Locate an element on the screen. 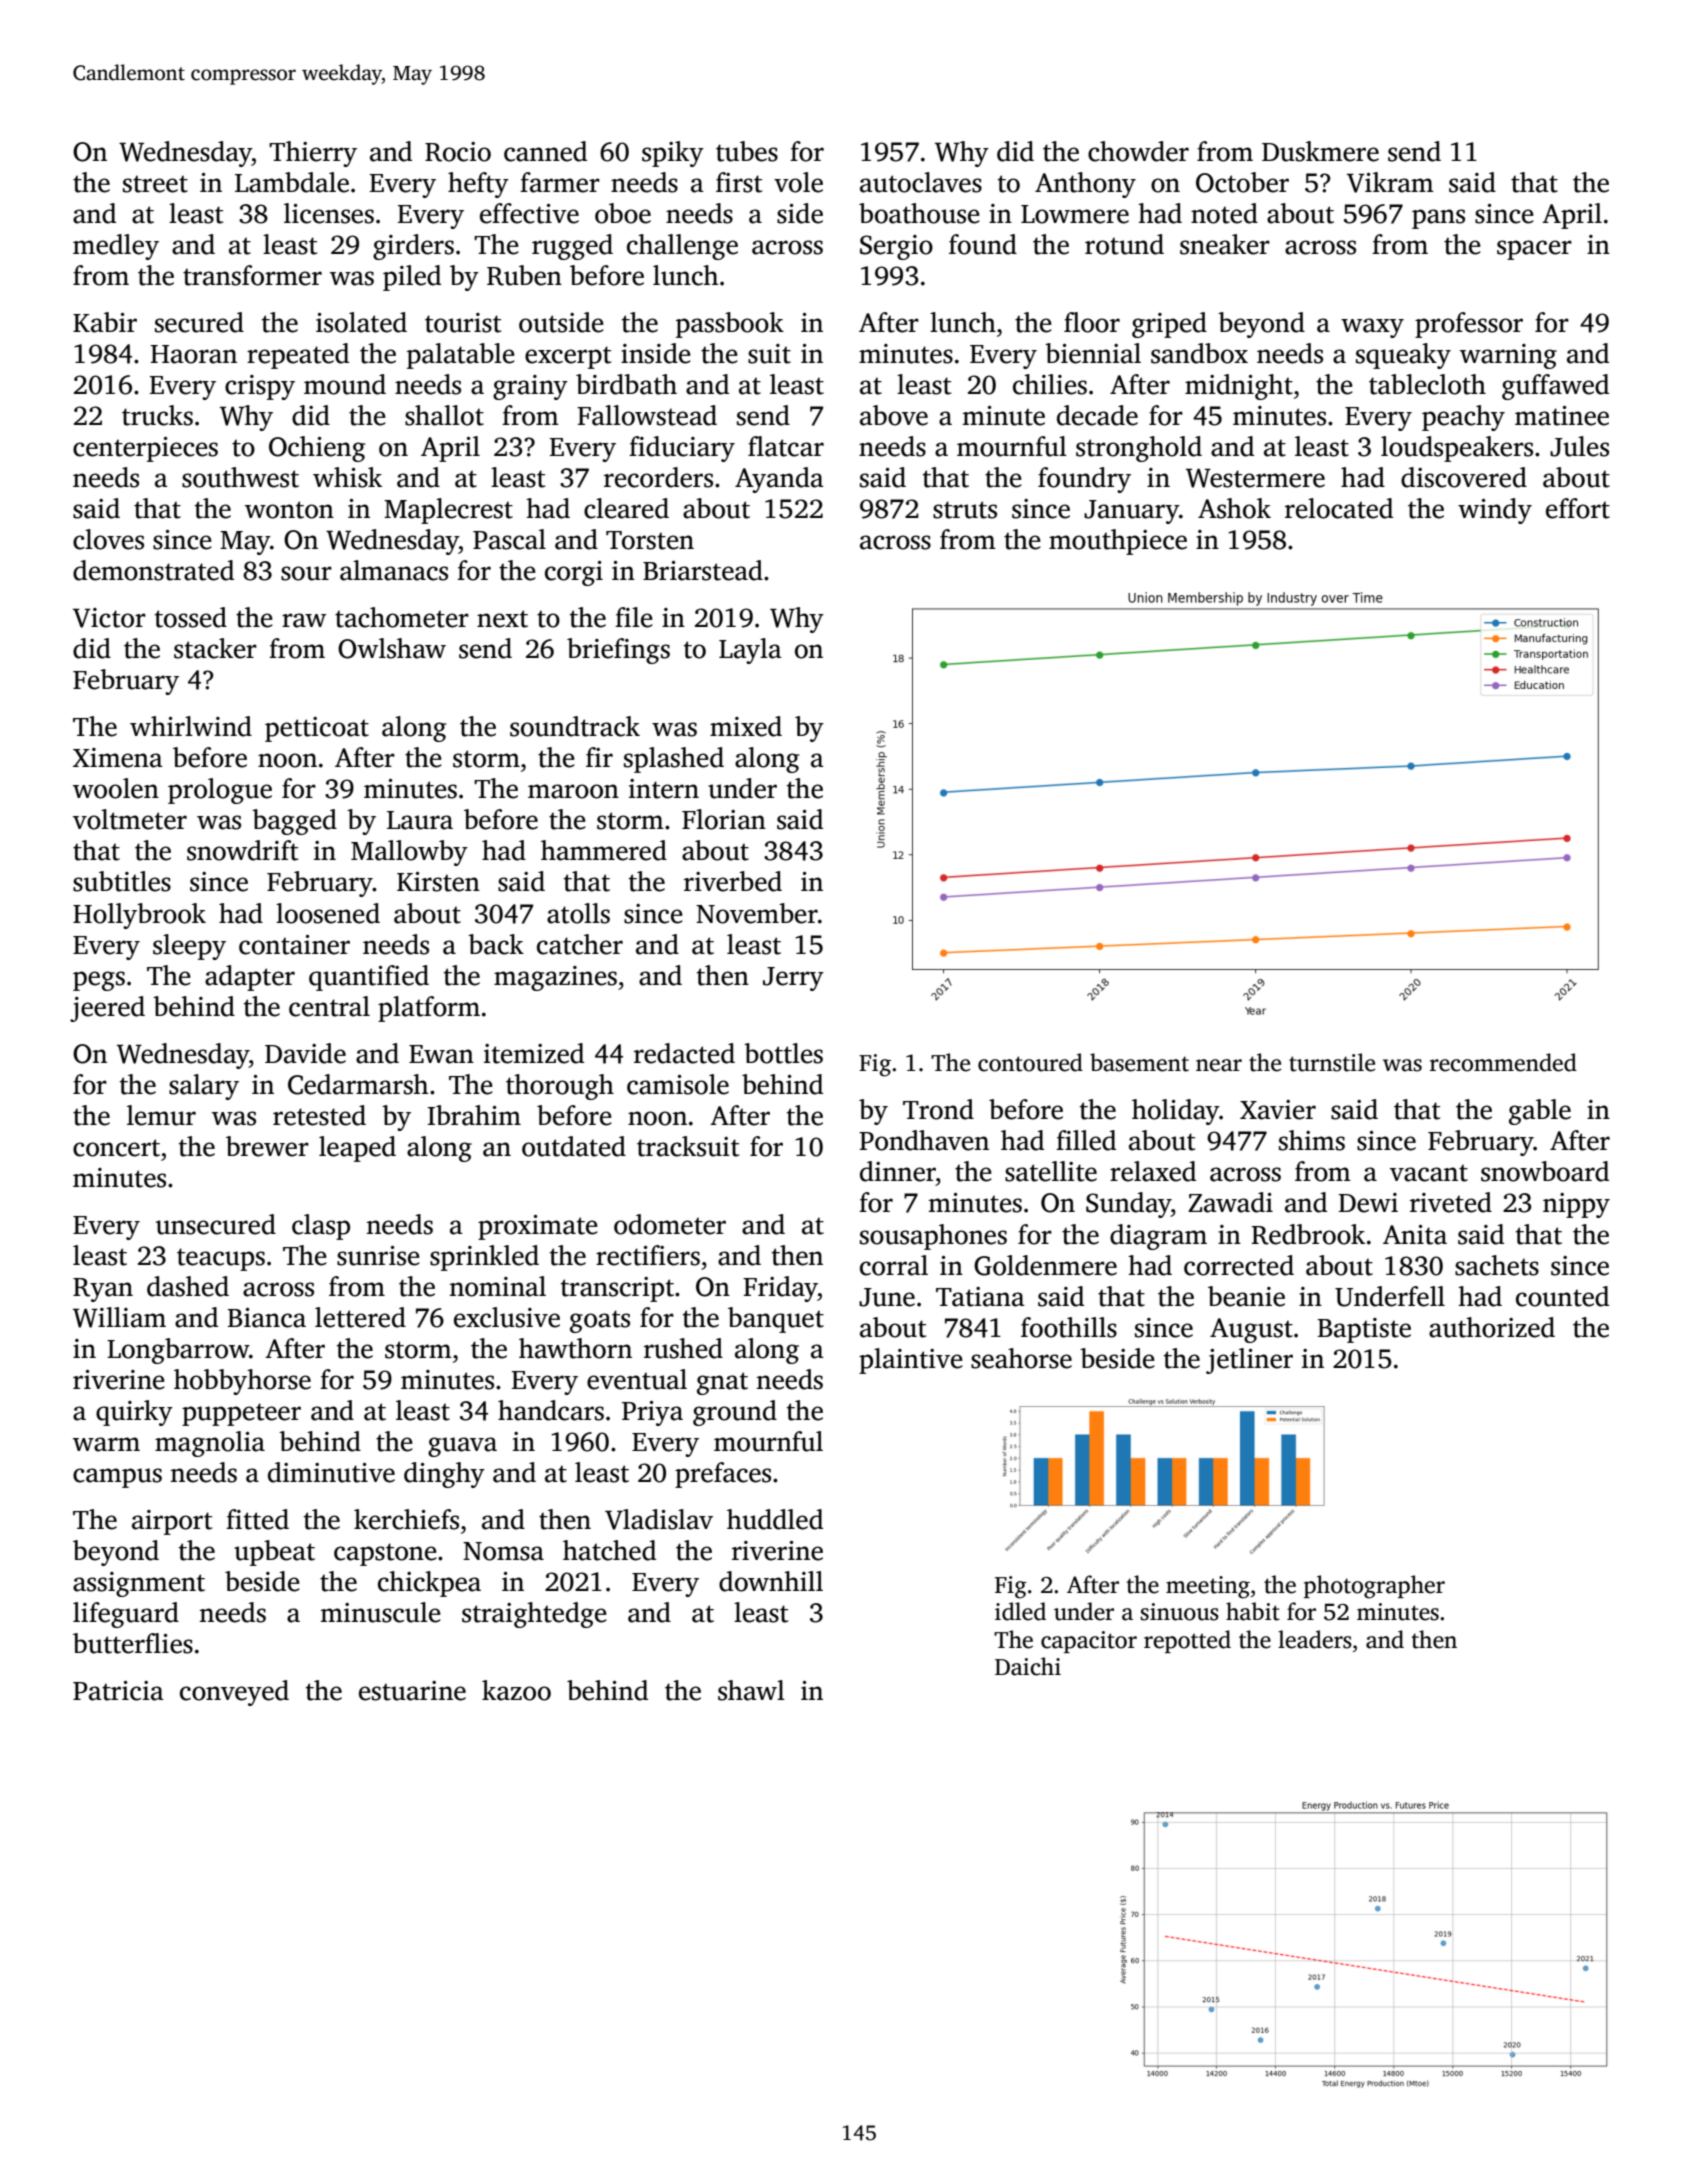 This screenshot has width=1683, height=2178. Layla is located at coordinates (750, 651).
